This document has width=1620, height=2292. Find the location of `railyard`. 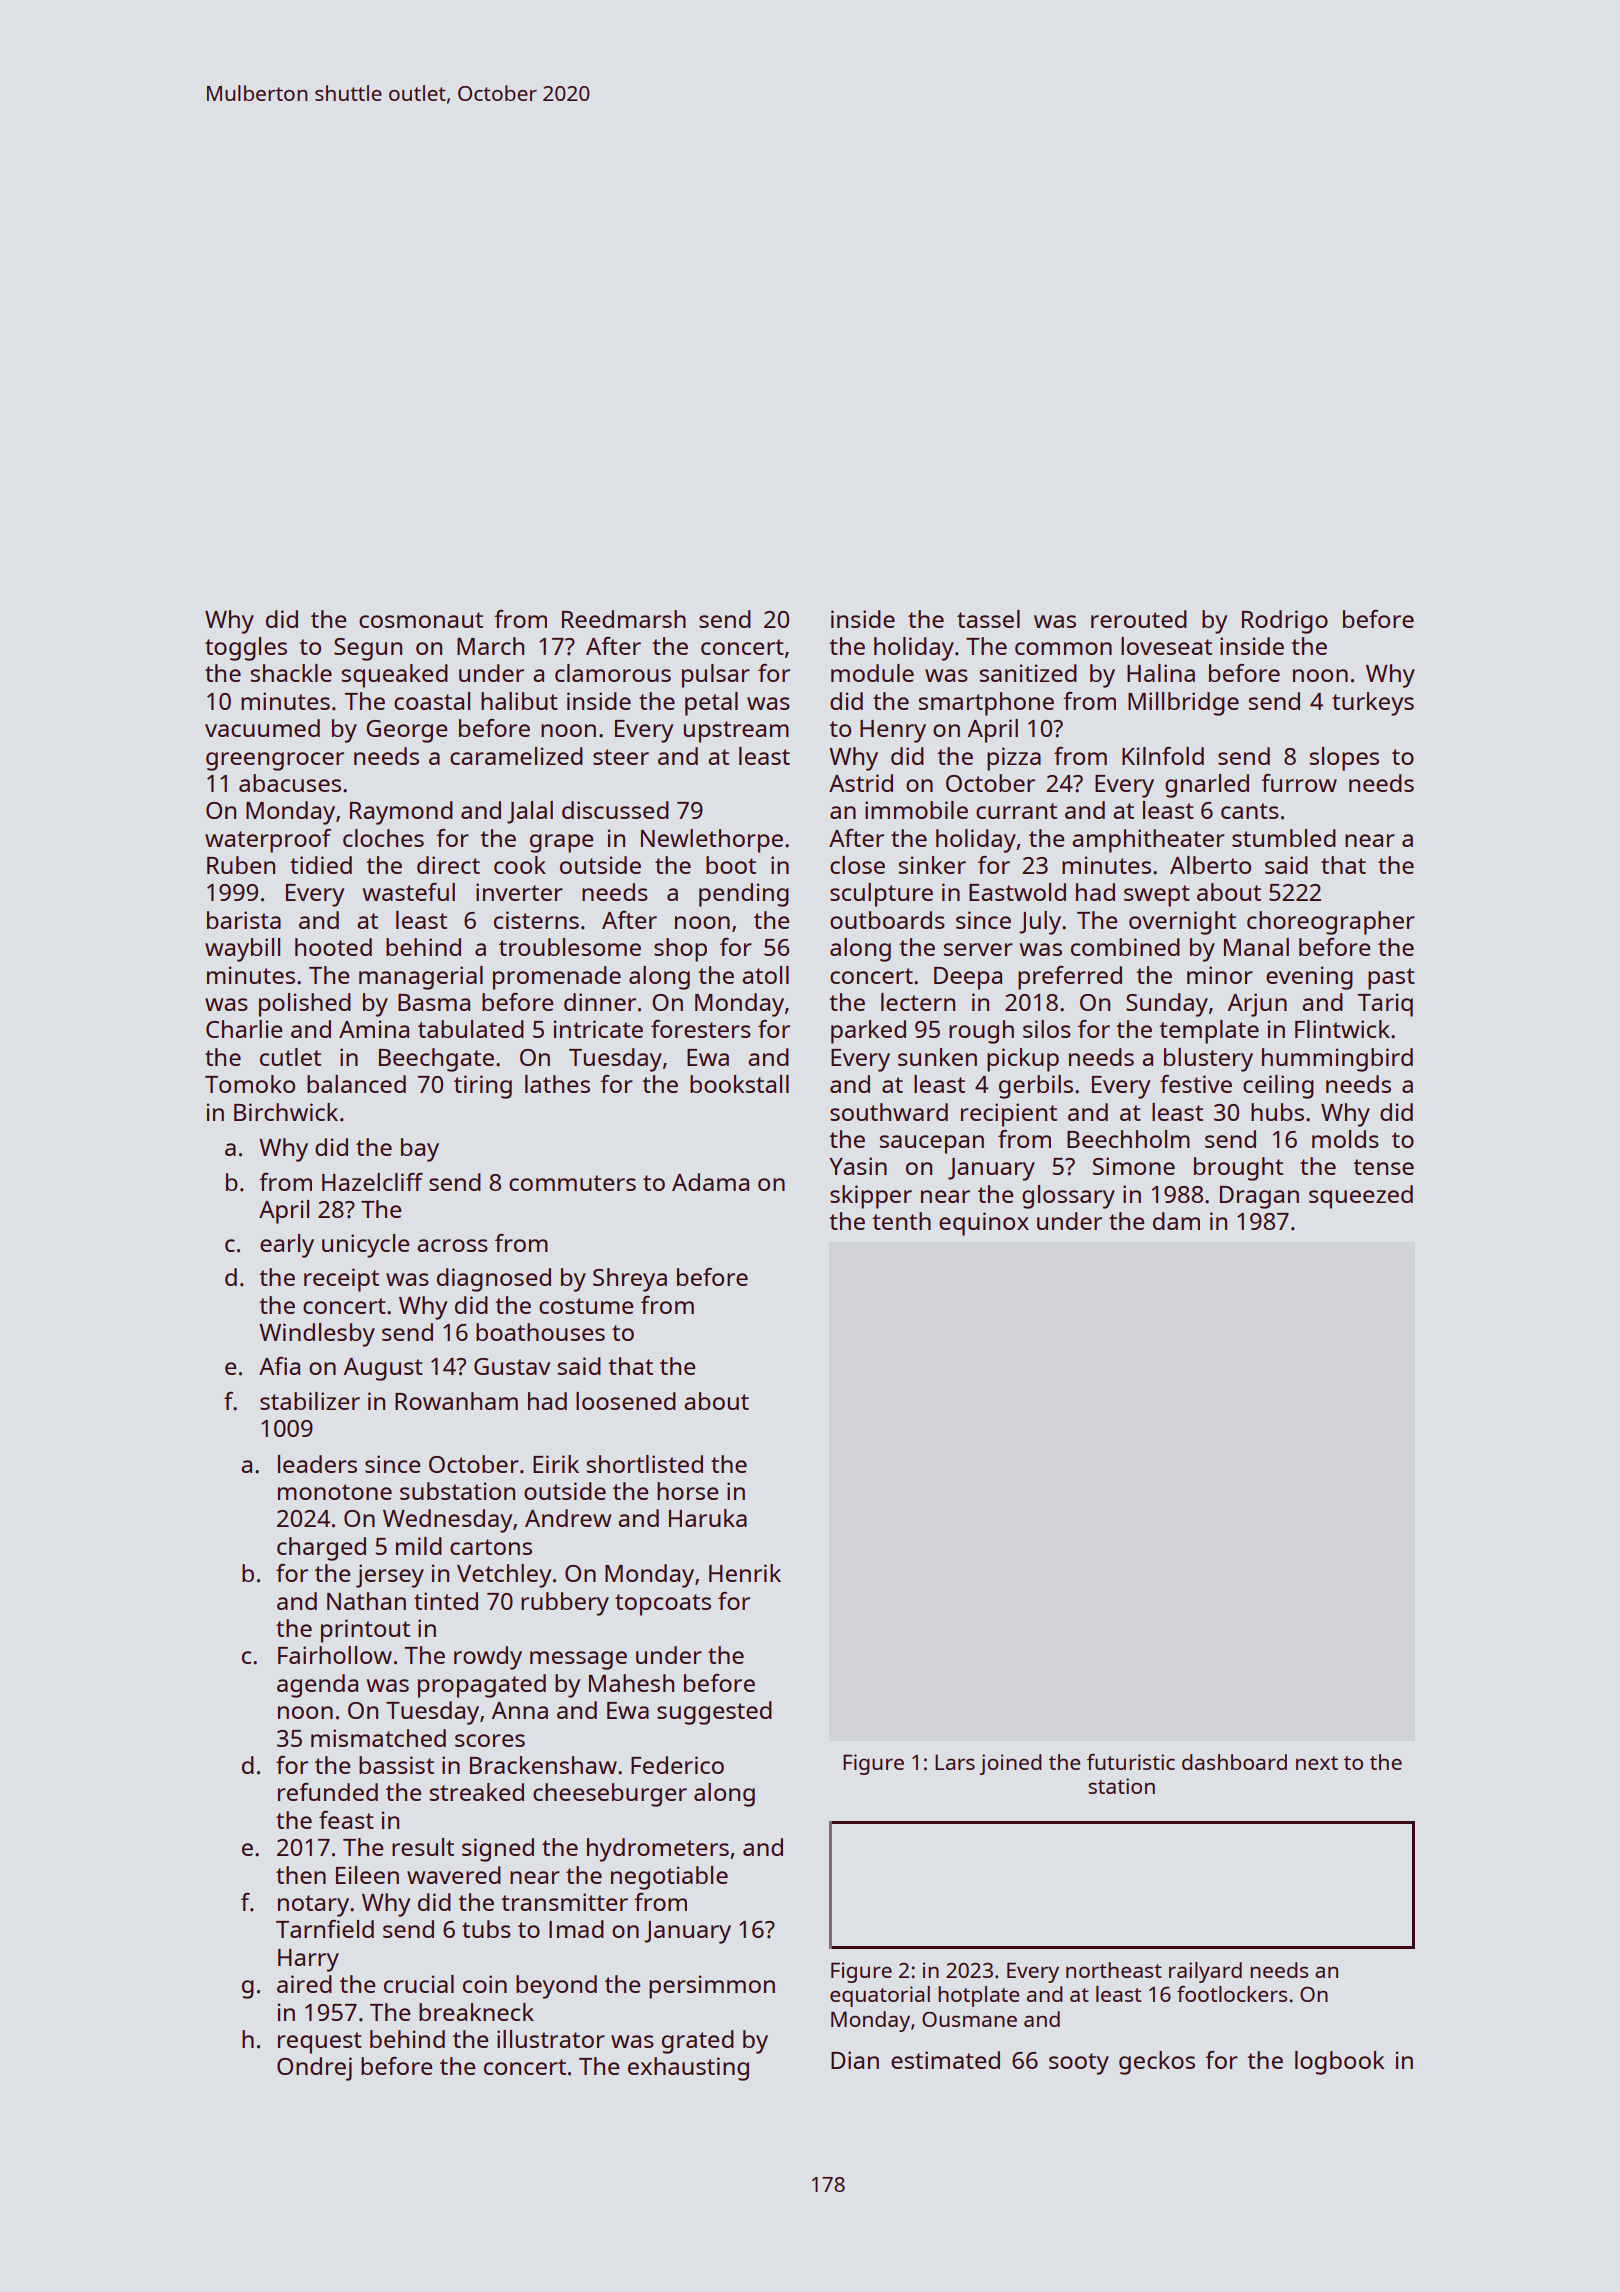

railyard is located at coordinates (1205, 1972).
